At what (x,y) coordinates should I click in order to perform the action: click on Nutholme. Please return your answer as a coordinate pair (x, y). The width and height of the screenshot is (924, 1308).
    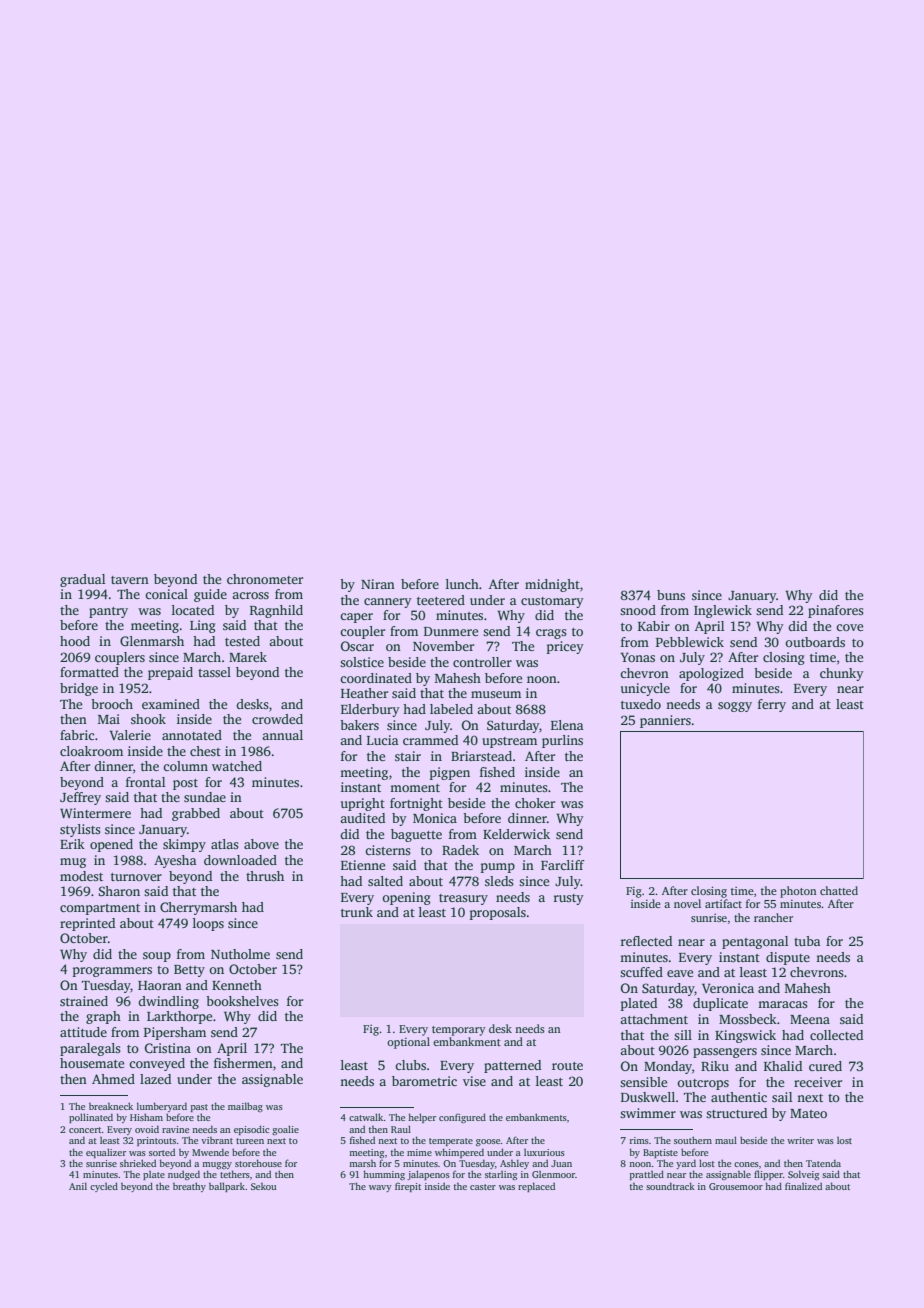
    Looking at the image, I should click on (240, 954).
